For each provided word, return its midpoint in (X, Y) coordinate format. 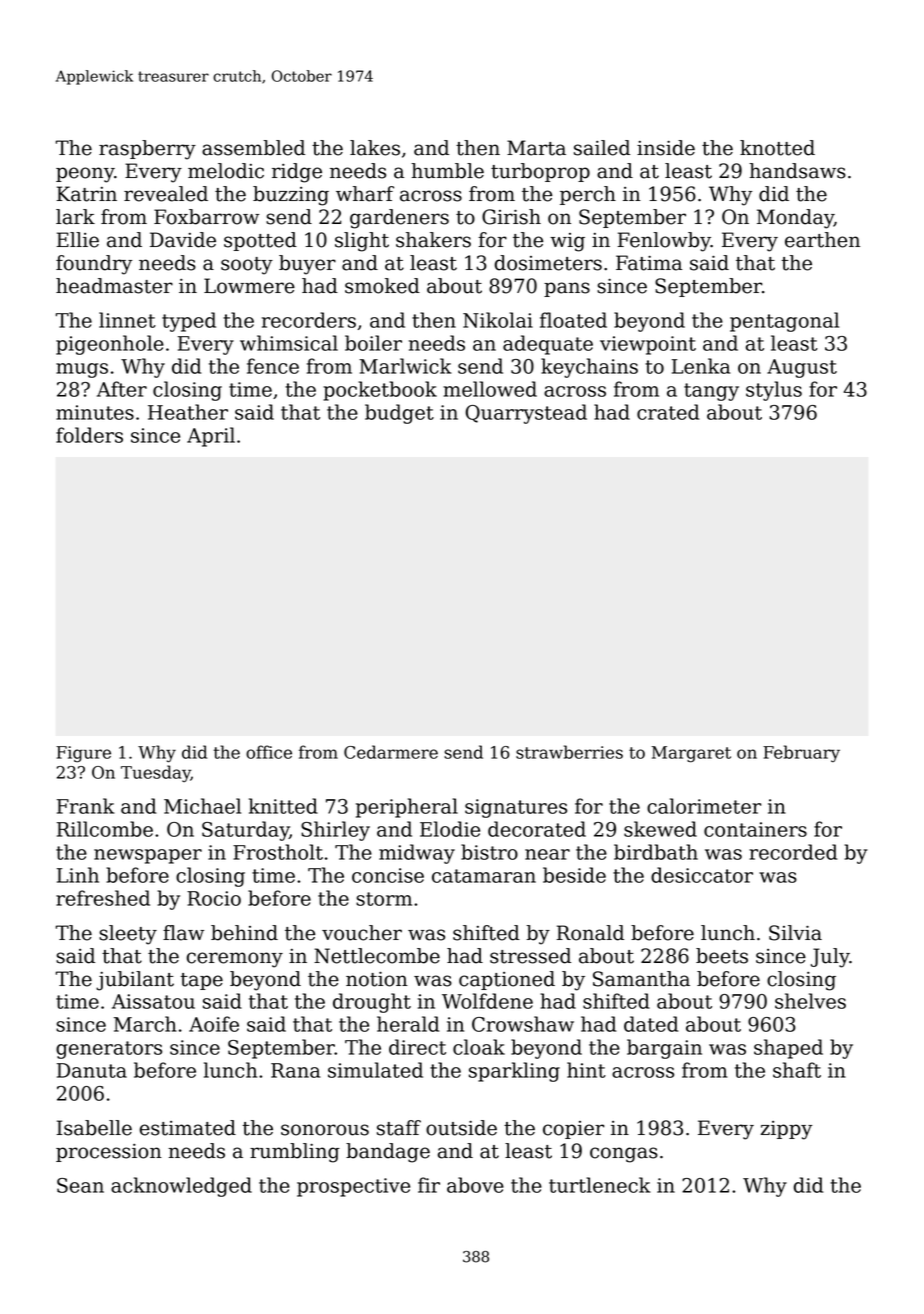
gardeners (399, 219)
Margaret (691, 754)
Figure (83, 754)
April (211, 437)
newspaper (148, 856)
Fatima (649, 263)
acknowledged (181, 1187)
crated (668, 412)
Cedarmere (391, 752)
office (269, 752)
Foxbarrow (206, 217)
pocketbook (380, 391)
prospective (353, 1187)
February (801, 753)
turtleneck (599, 1185)
